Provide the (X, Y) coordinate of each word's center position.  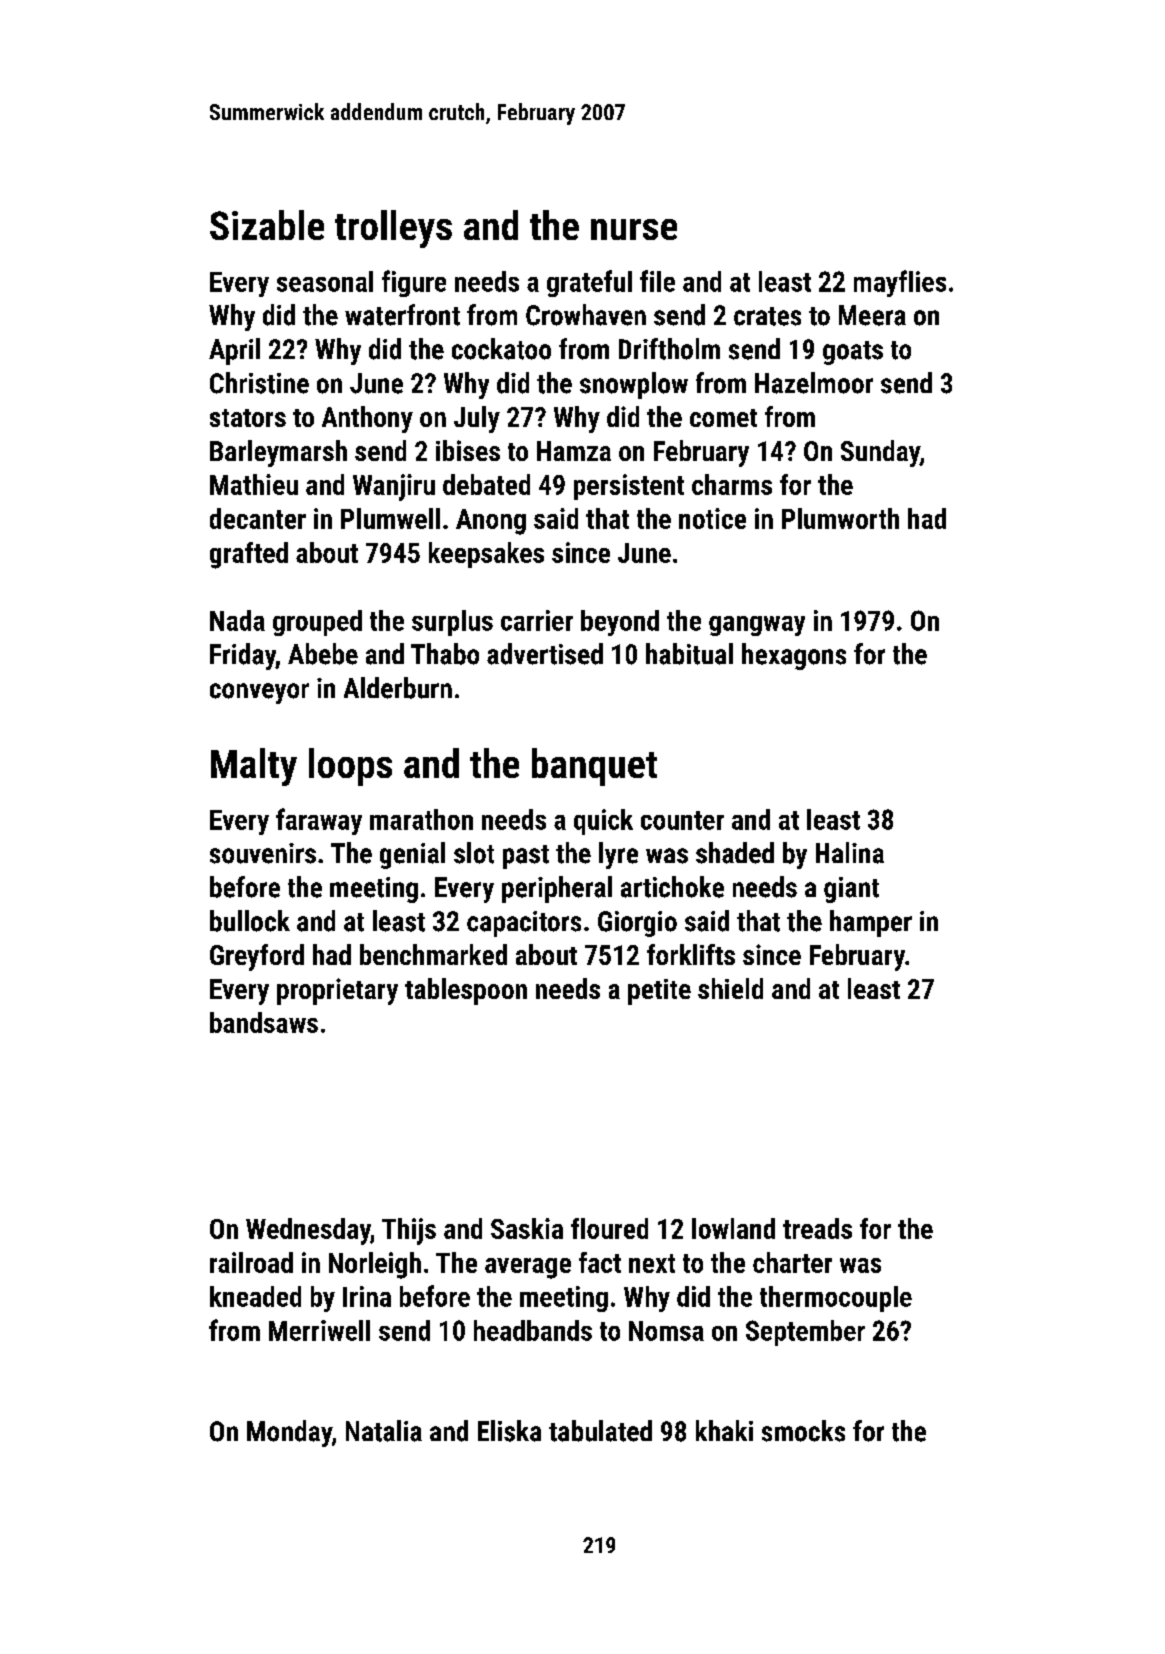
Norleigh (375, 1265)
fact (600, 1262)
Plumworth (840, 518)
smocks (803, 1431)
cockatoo (501, 349)
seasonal (325, 281)
